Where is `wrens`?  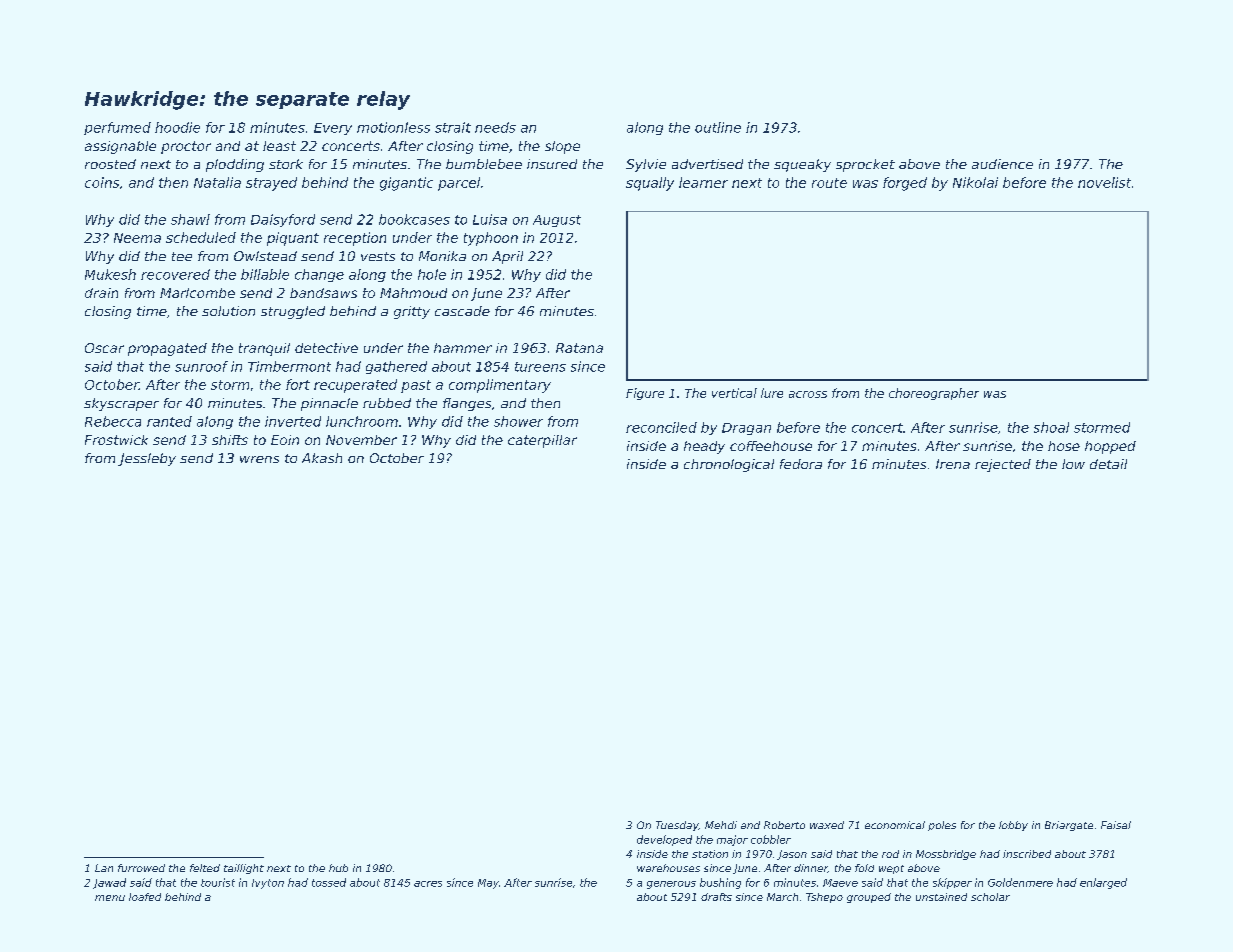 wrens is located at coordinates (259, 459).
